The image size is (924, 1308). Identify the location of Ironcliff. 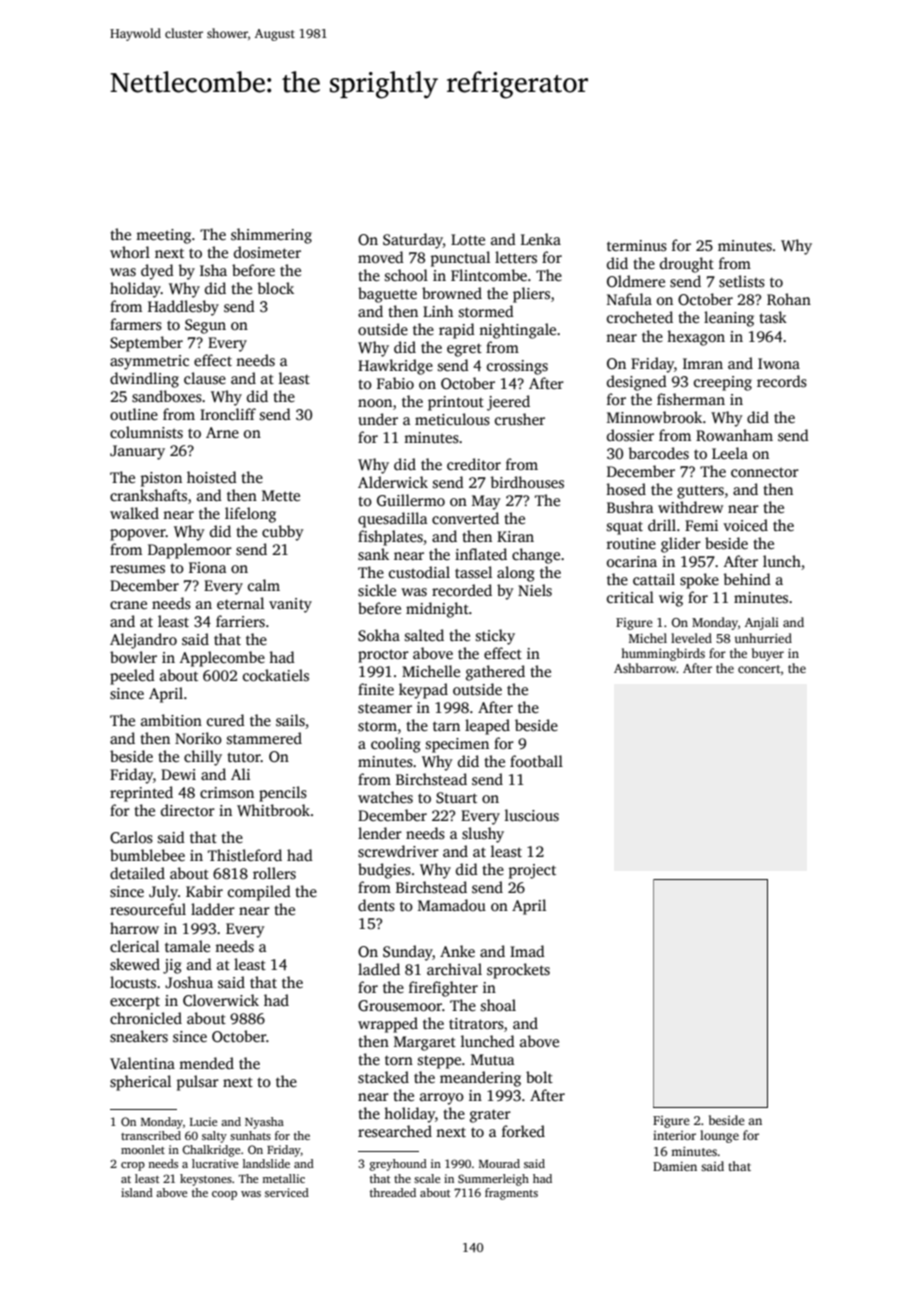
(228, 414).
